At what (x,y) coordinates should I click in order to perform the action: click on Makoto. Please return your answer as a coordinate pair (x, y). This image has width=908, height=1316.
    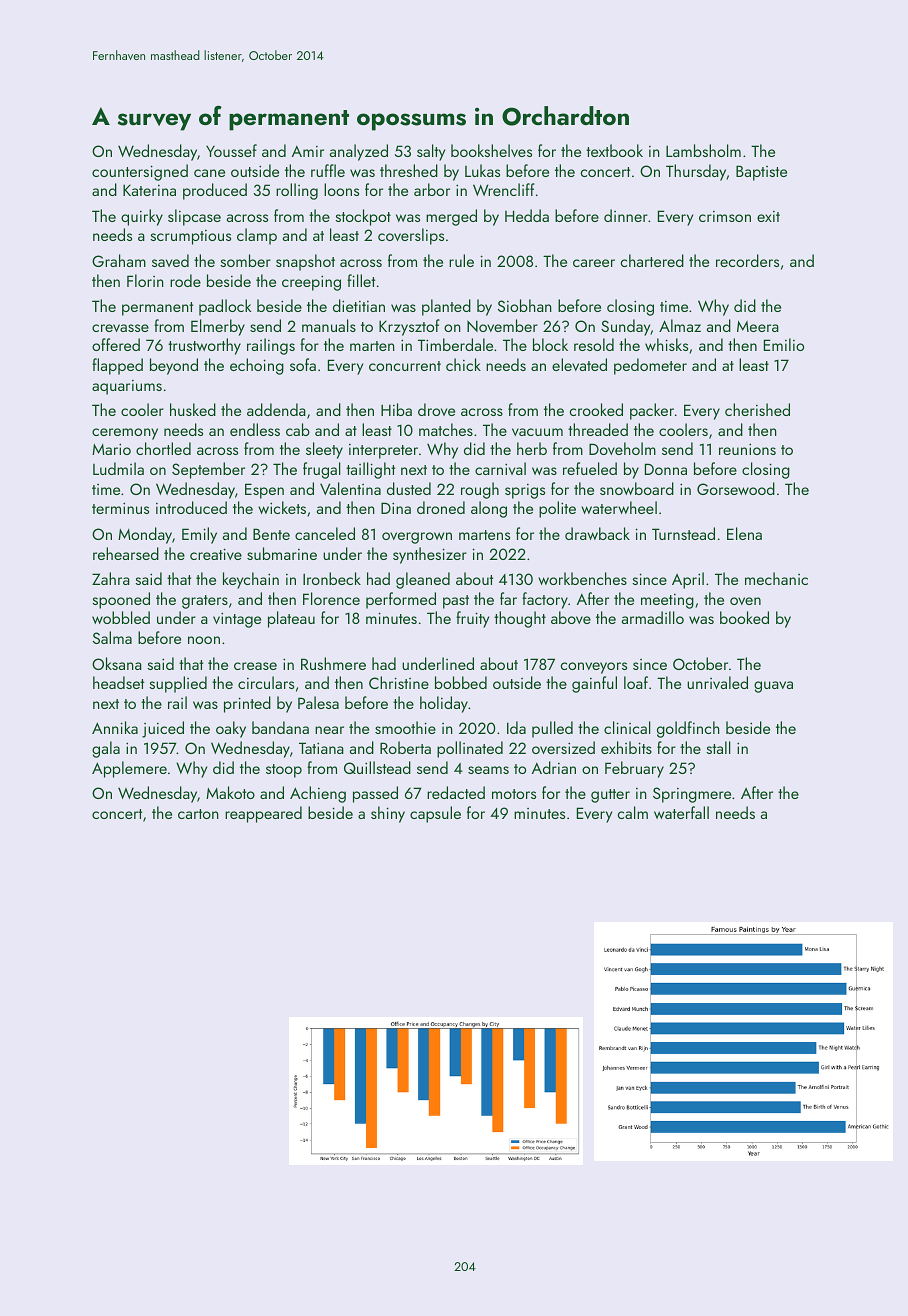
    Looking at the image, I should click on (230, 792).
